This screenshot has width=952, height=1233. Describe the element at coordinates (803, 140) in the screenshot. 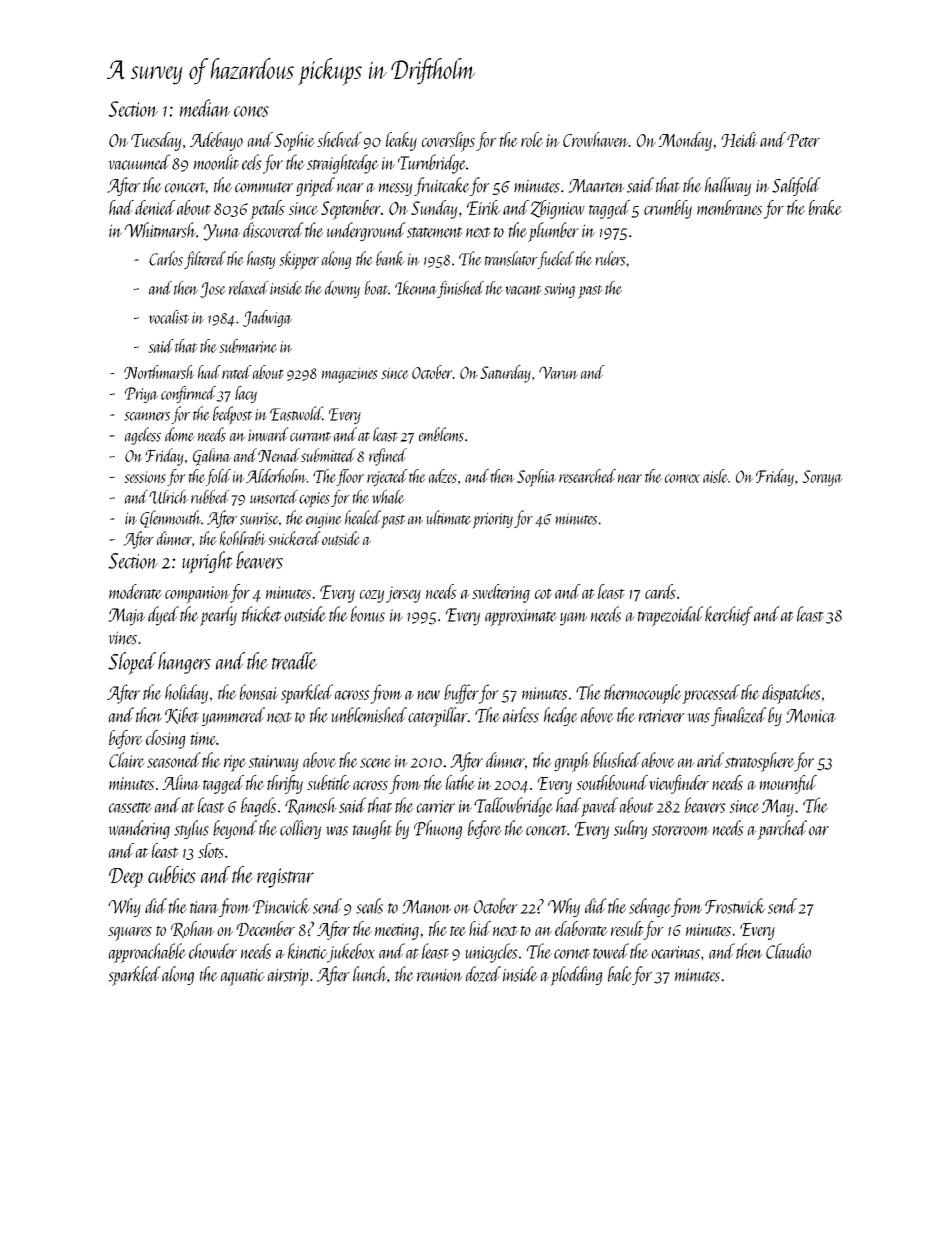

I see `Peter` at that location.
